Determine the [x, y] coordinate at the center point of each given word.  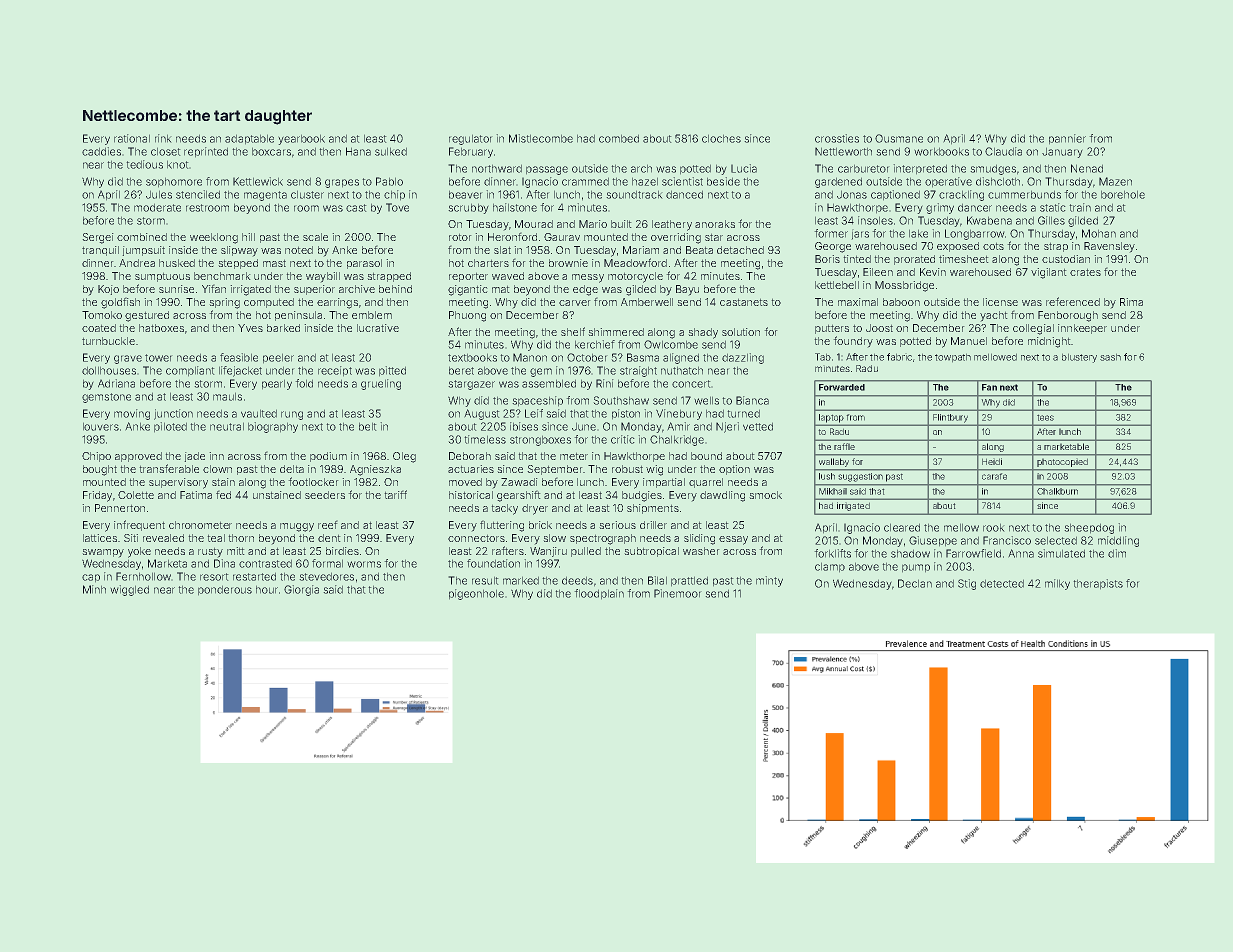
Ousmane [899, 138]
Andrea [137, 263]
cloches [721, 138]
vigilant [1049, 273]
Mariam [641, 250]
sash [1110, 357]
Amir [678, 426]
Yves [250, 328]
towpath [953, 358]
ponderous [225, 590]
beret [461, 370]
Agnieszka [375, 470]
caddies [101, 151]
